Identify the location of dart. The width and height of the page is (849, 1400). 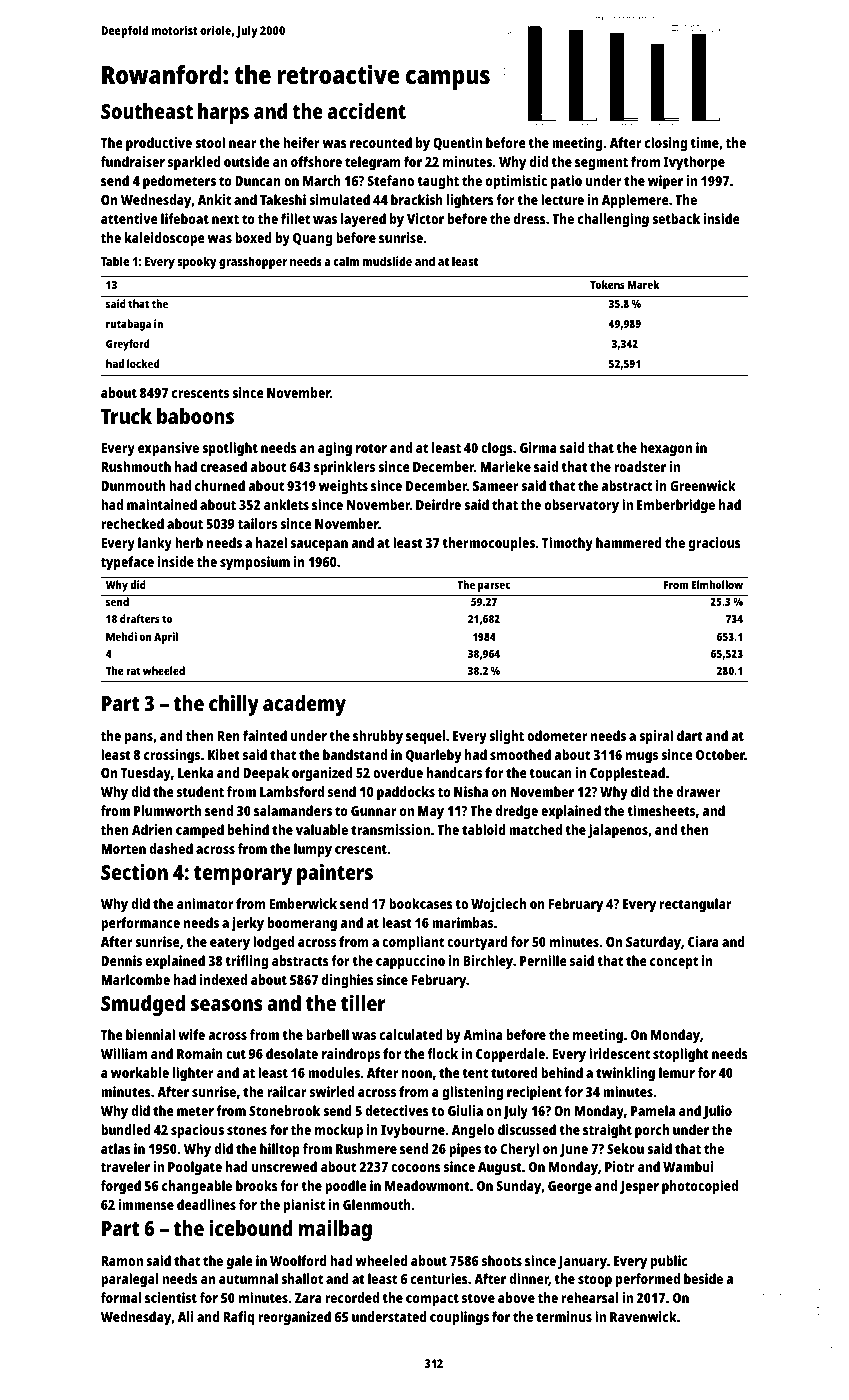
(690, 735).
